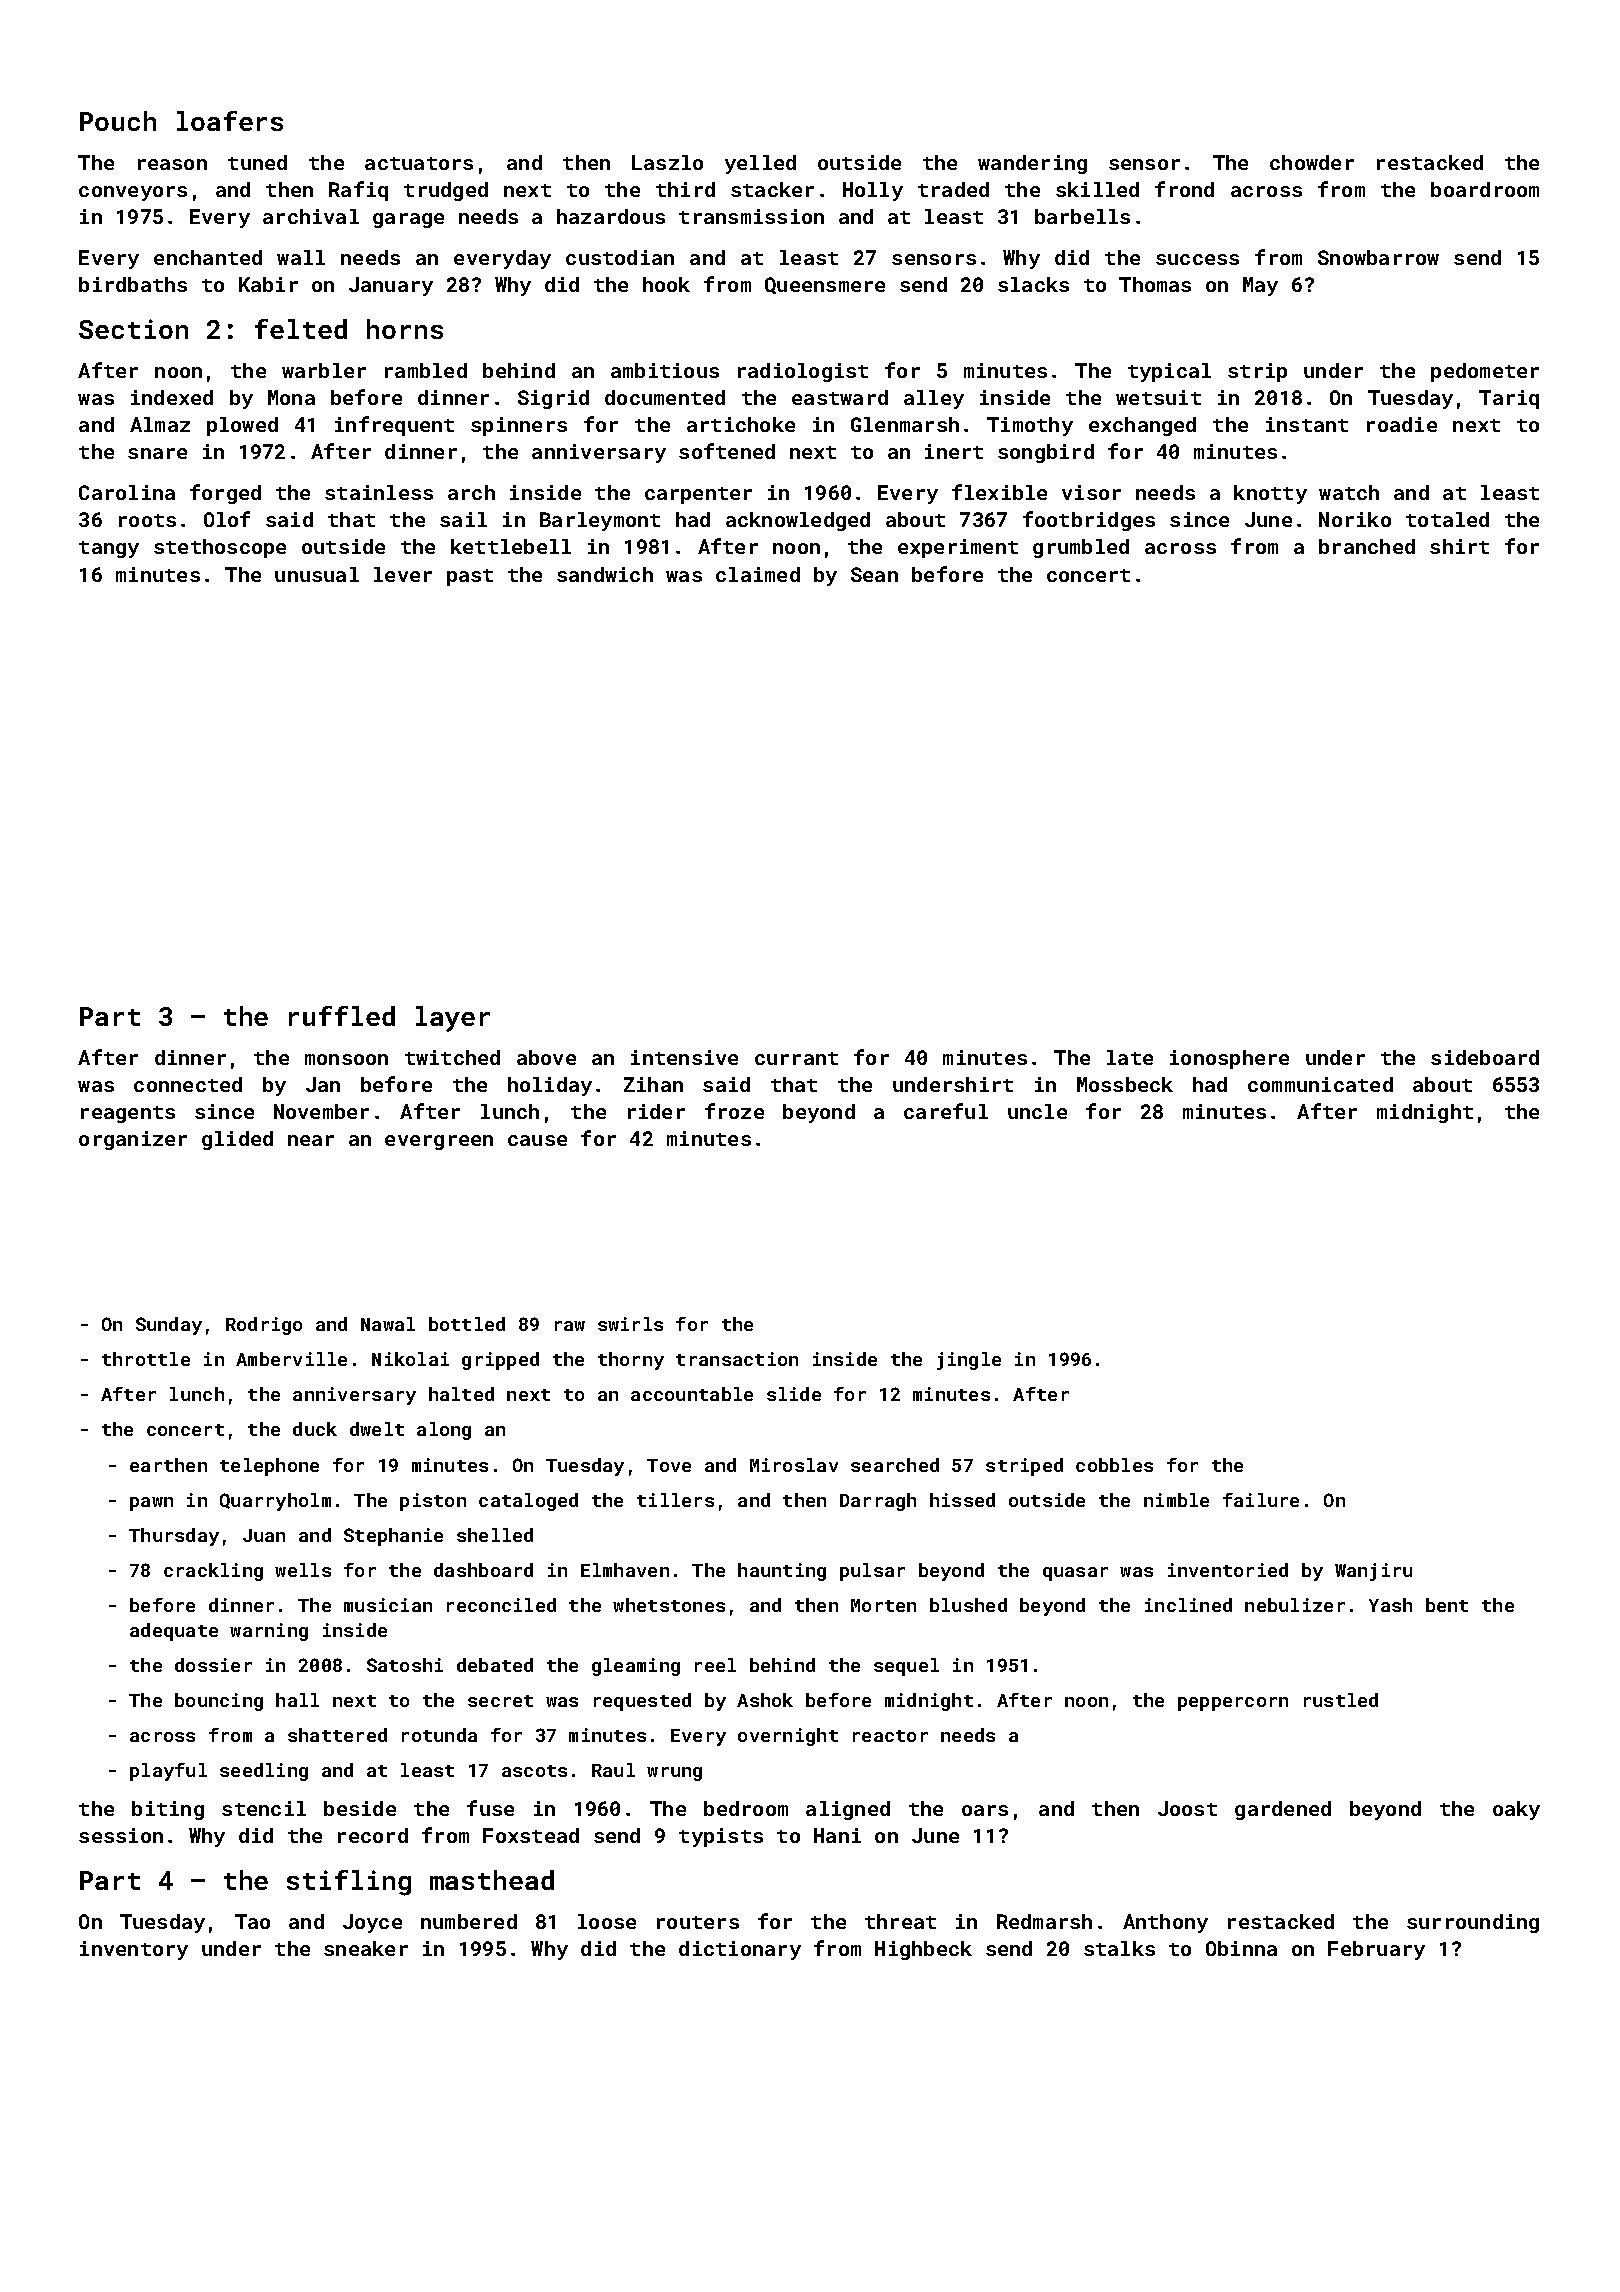 The image size is (1620, 2292). I want to click on inert, so click(954, 451).
